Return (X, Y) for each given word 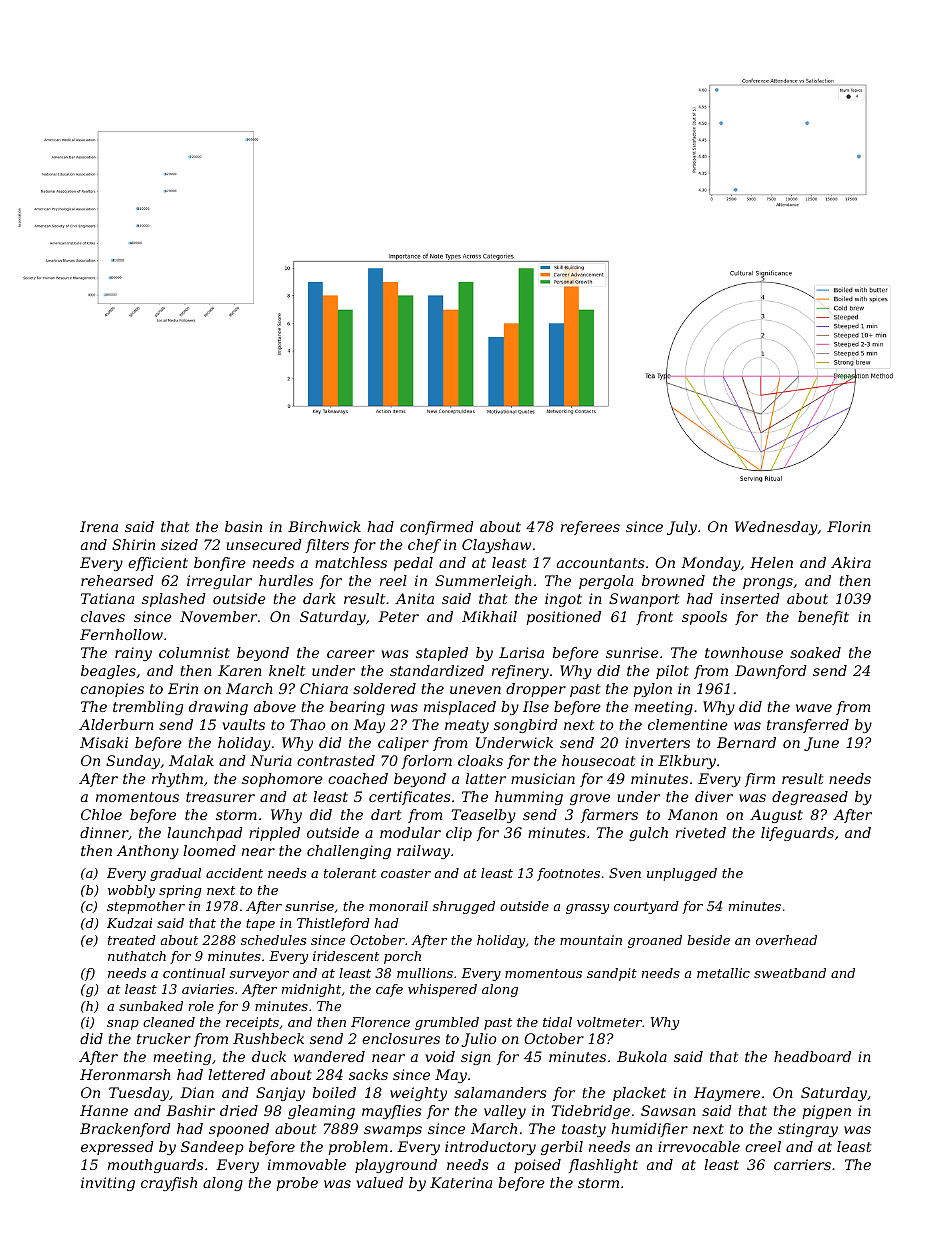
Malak (191, 760)
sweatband (790, 973)
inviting (108, 1184)
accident (234, 873)
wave (814, 708)
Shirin (133, 544)
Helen (771, 562)
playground (396, 1166)
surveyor (259, 976)
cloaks (480, 760)
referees (590, 528)
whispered (442, 990)
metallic (723, 973)
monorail (398, 906)
